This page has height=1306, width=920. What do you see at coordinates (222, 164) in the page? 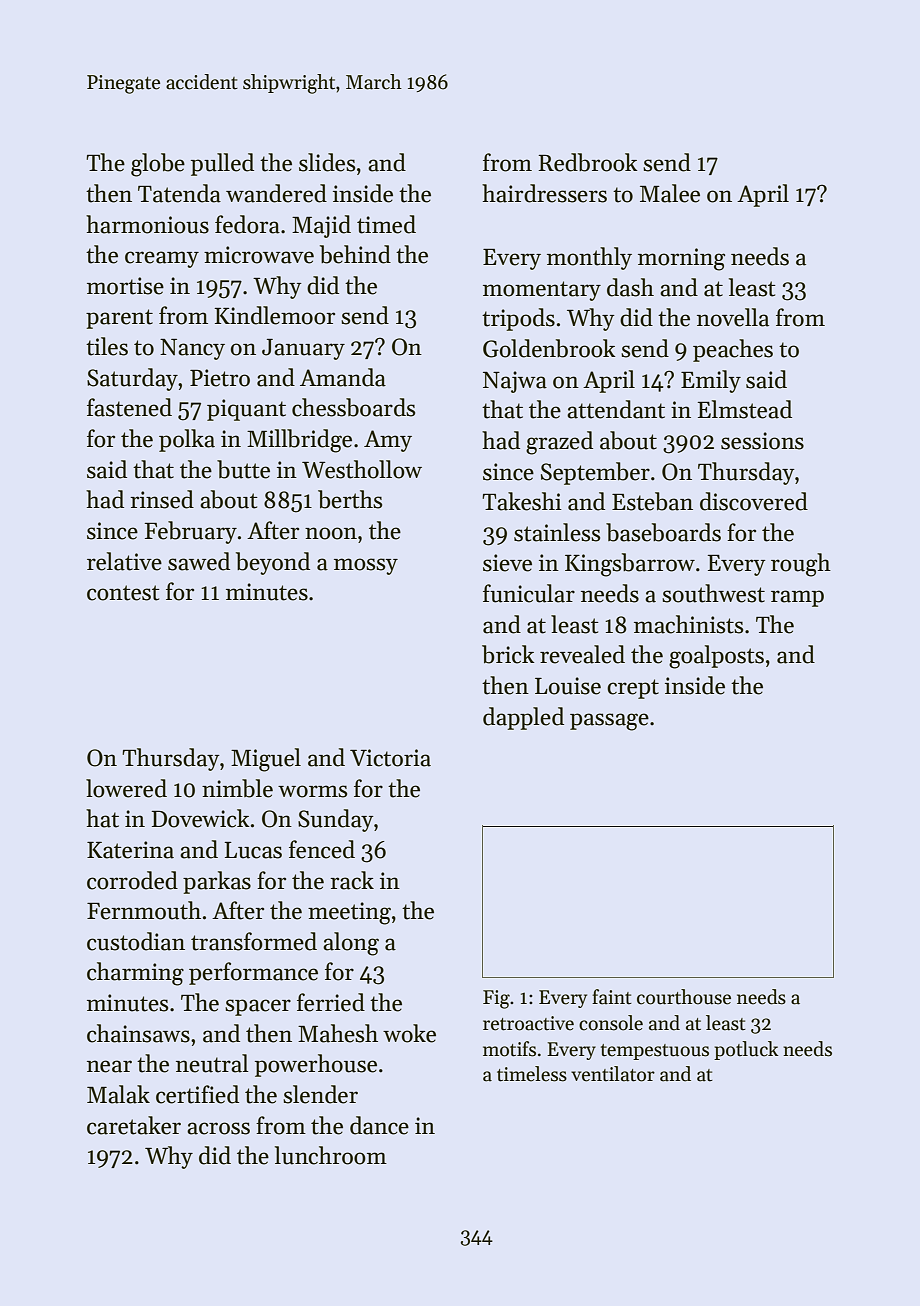
I see `pulled` at bounding box center [222, 164].
